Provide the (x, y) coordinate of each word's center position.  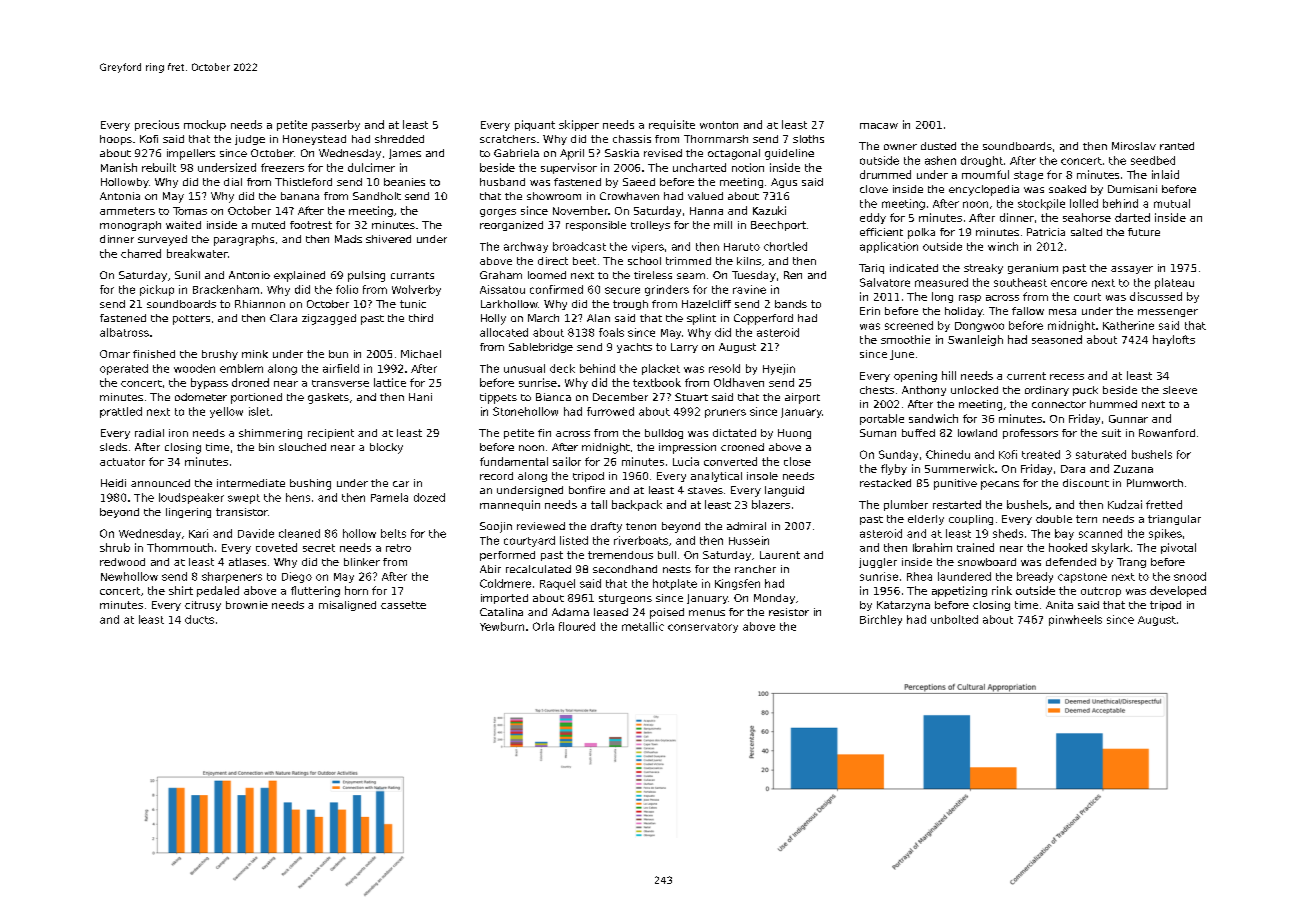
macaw (879, 126)
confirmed (556, 289)
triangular (1174, 520)
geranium (1033, 269)
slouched (302, 447)
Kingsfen (737, 584)
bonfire (587, 490)
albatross (124, 332)
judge (250, 140)
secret (319, 548)
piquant (535, 125)
